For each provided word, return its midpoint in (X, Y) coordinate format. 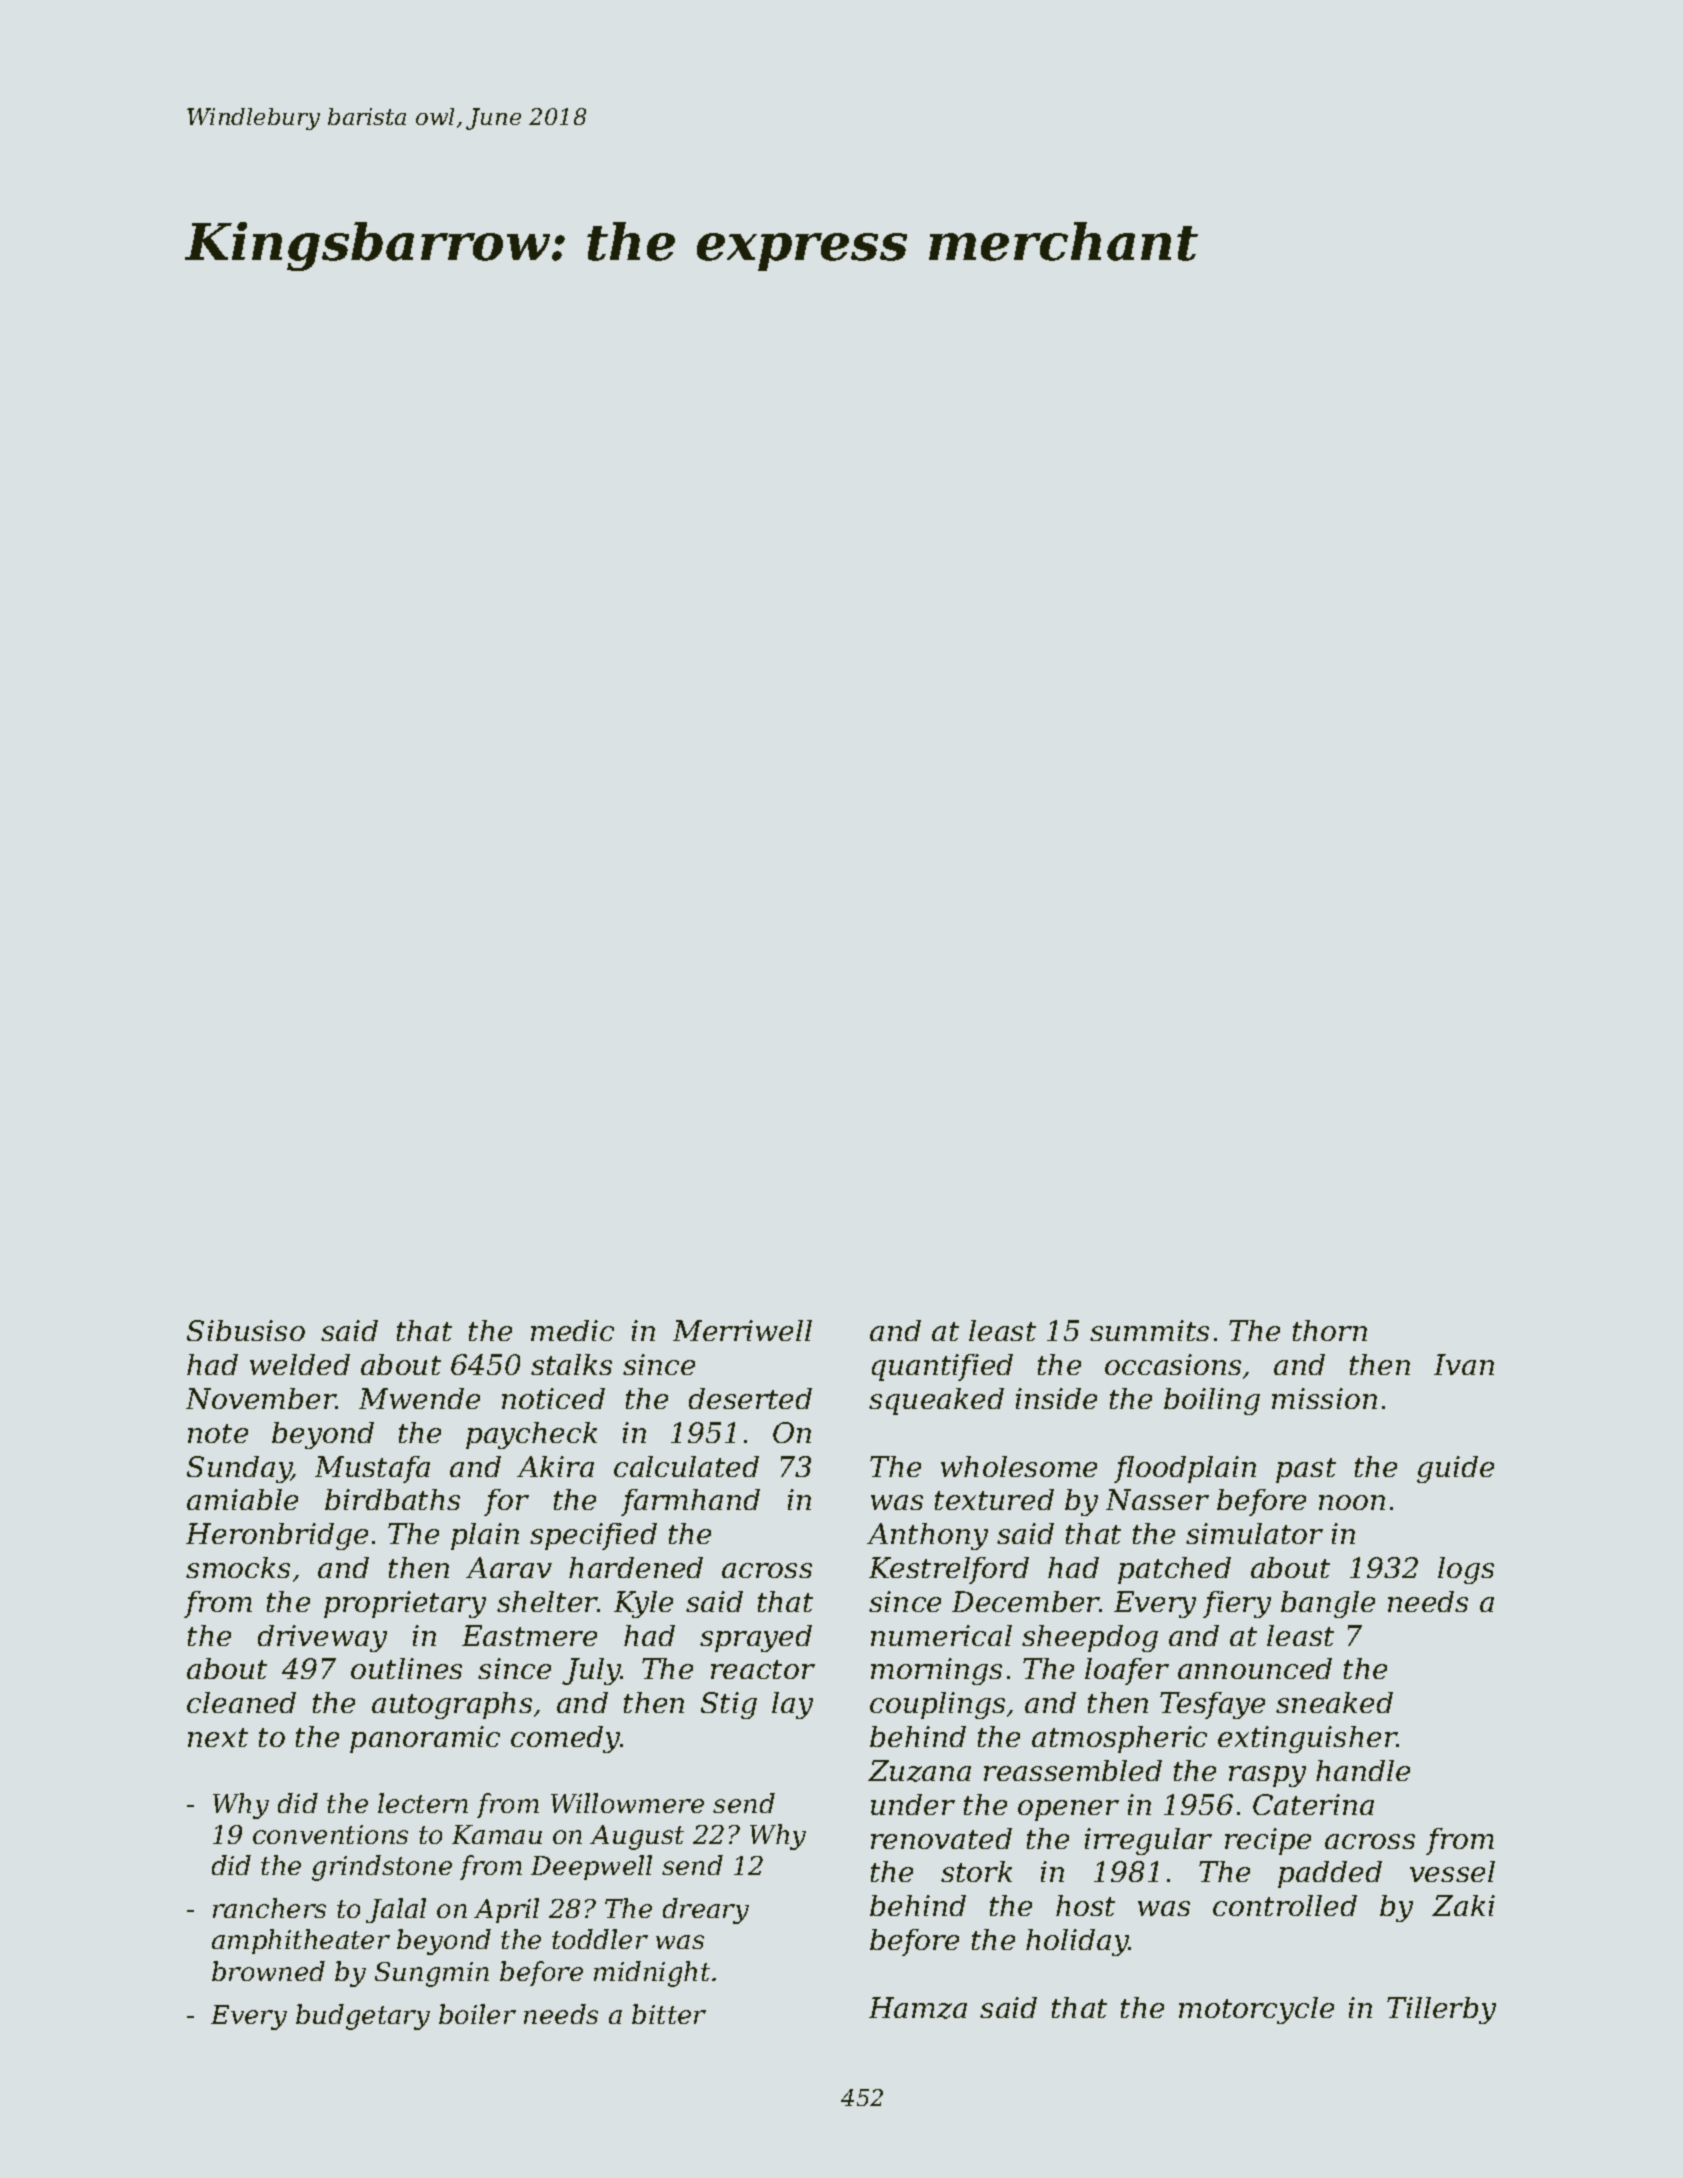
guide (1455, 1469)
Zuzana (919, 1771)
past (1306, 1470)
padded (1330, 1874)
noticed (553, 1398)
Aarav (509, 1567)
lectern (423, 1803)
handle (1363, 1770)
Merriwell (742, 1330)
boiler (477, 2014)
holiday (1077, 1942)
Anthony (927, 1536)
